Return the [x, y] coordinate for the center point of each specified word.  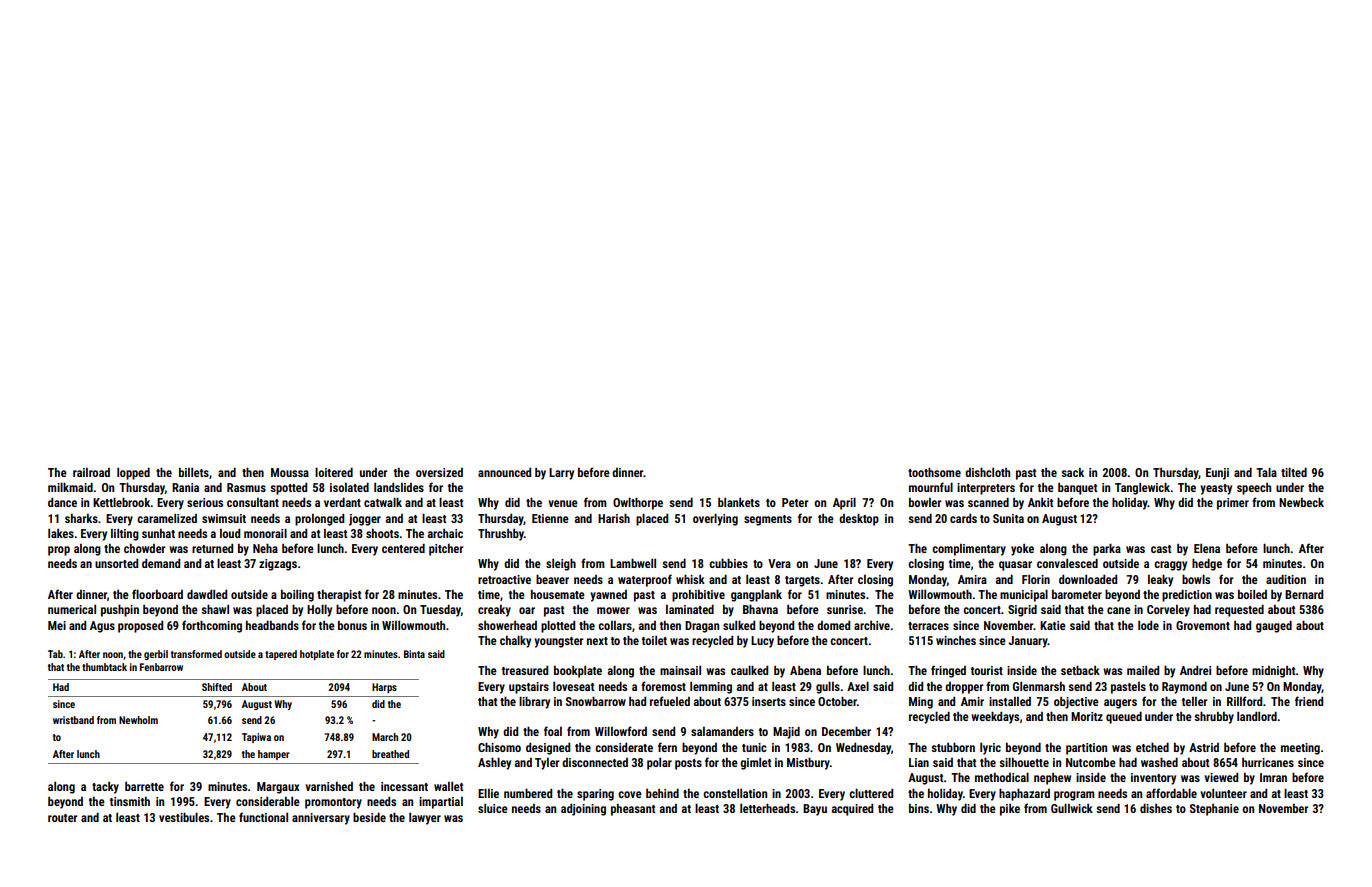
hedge [1207, 564]
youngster [559, 642]
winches [956, 640]
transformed [196, 654]
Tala [1266, 472]
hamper [274, 755]
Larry [561, 474]
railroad [91, 472]
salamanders [722, 731]
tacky [105, 788]
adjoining [583, 810]
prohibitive [698, 596]
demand [161, 563]
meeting [1300, 749]
